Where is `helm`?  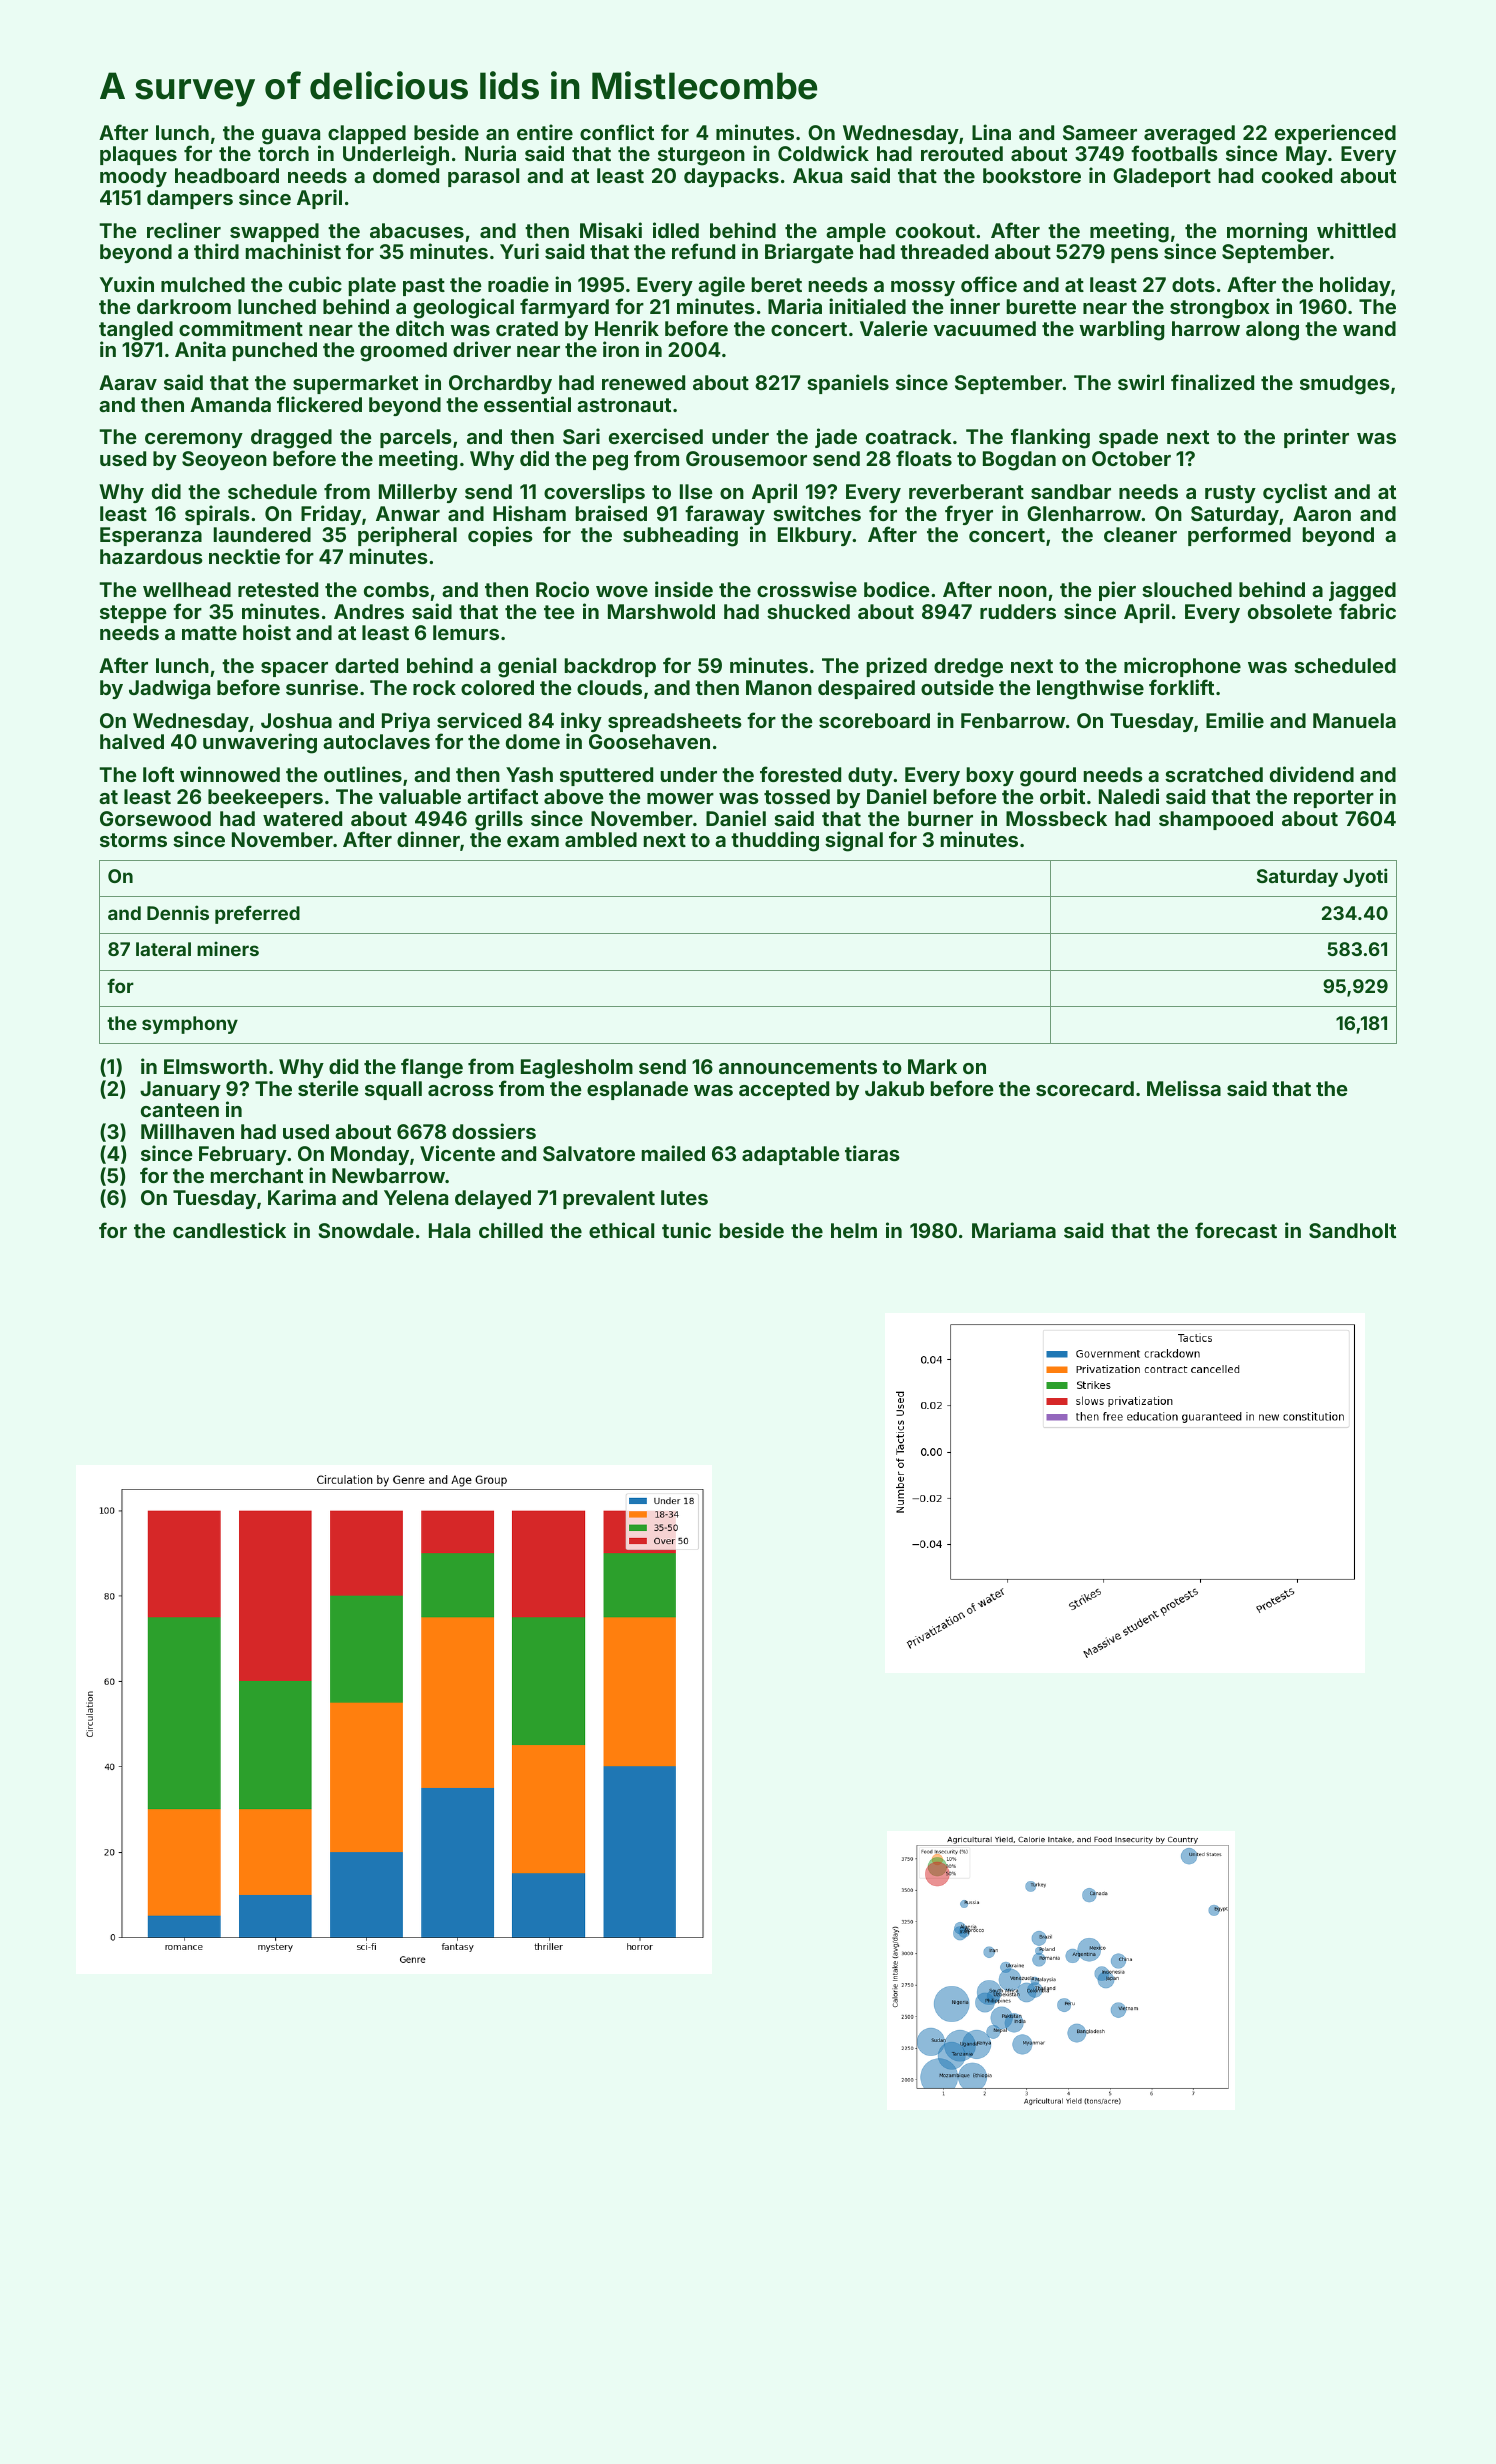 helm is located at coordinates (854, 1230).
